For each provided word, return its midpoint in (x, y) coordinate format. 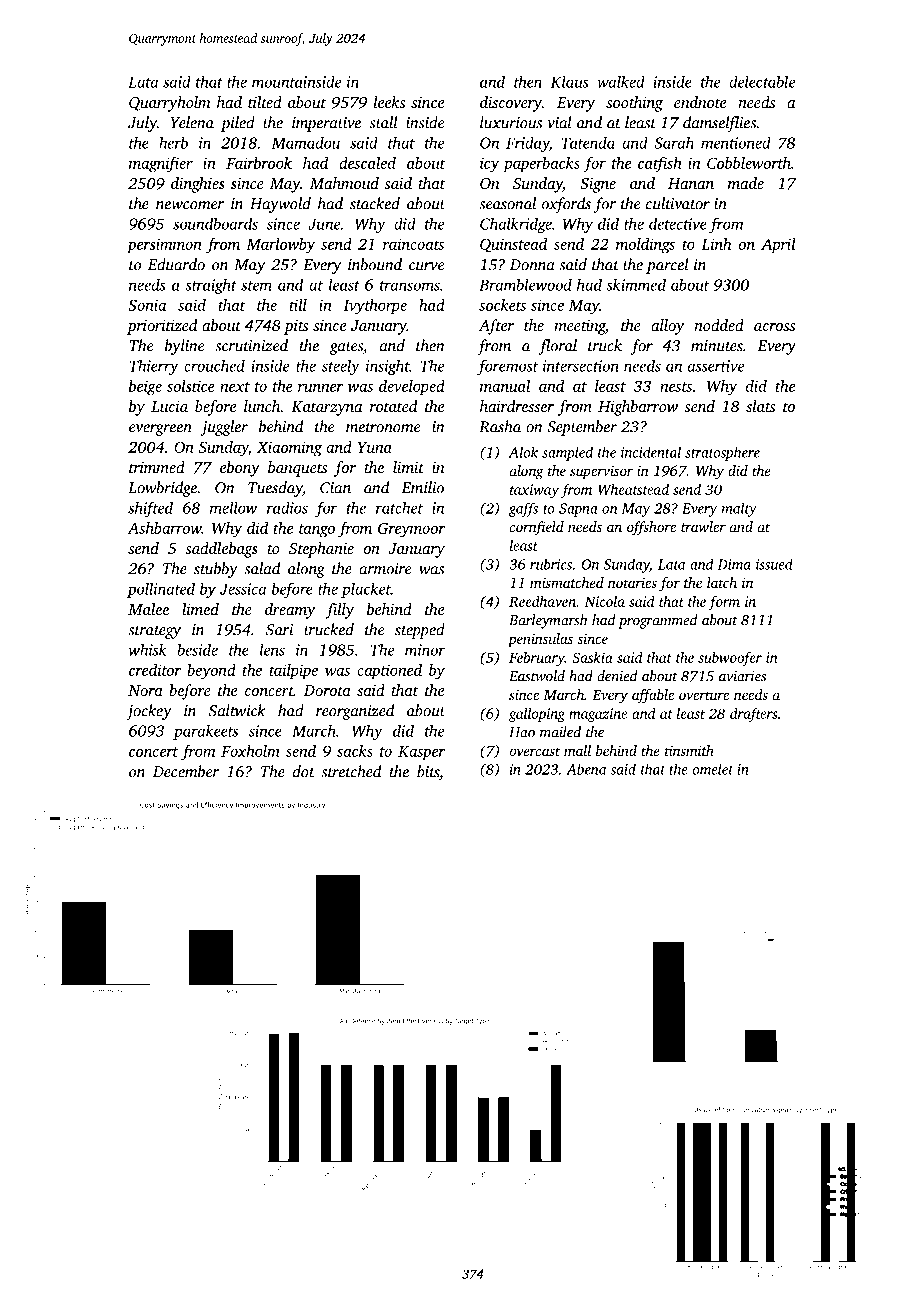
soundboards (215, 224)
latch (722, 582)
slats (760, 406)
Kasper (421, 753)
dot (304, 771)
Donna (532, 265)
